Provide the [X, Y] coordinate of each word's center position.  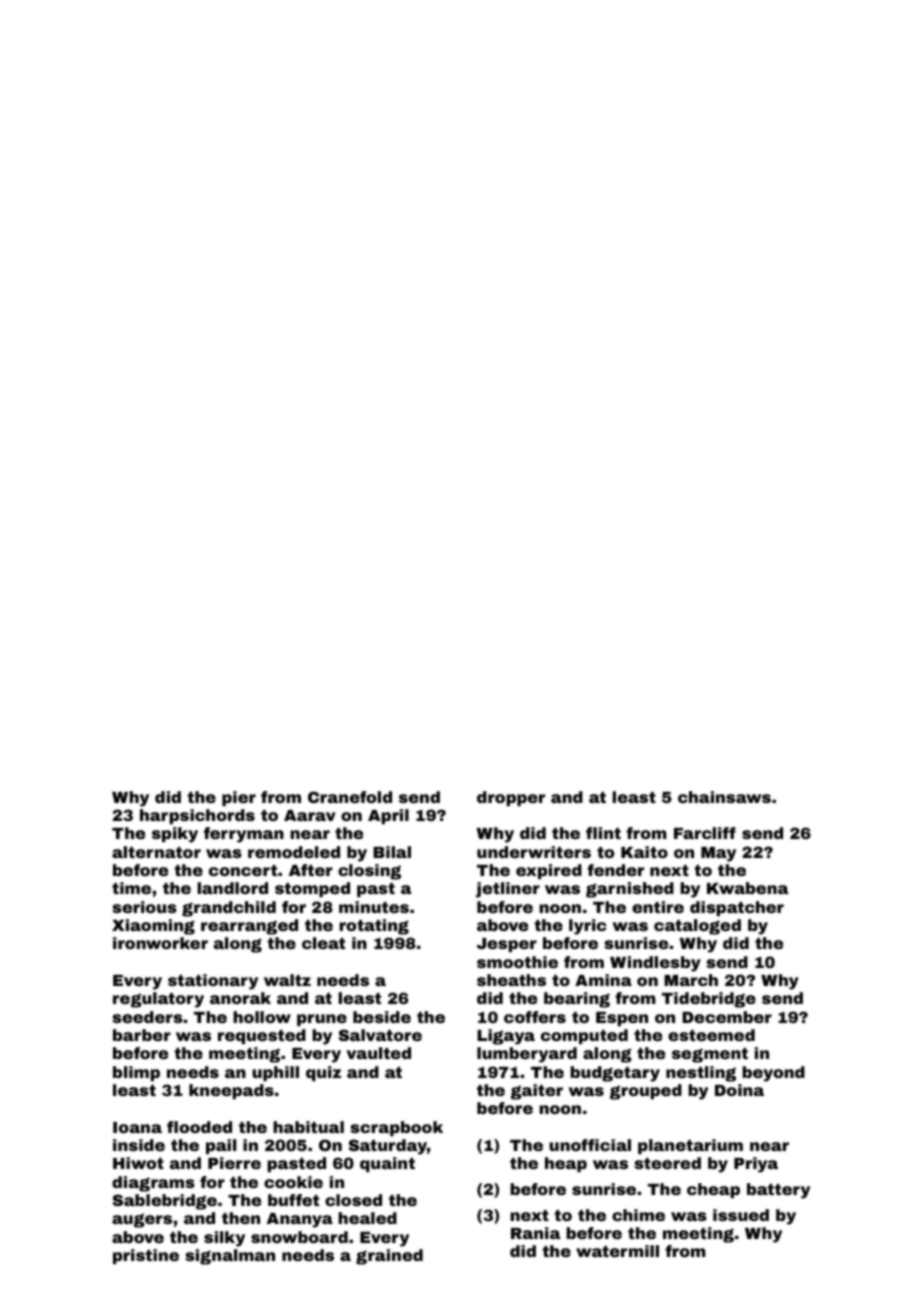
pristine [146, 1256]
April [388, 816]
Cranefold [350, 797]
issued [741, 1215]
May [718, 854]
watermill [617, 1251]
